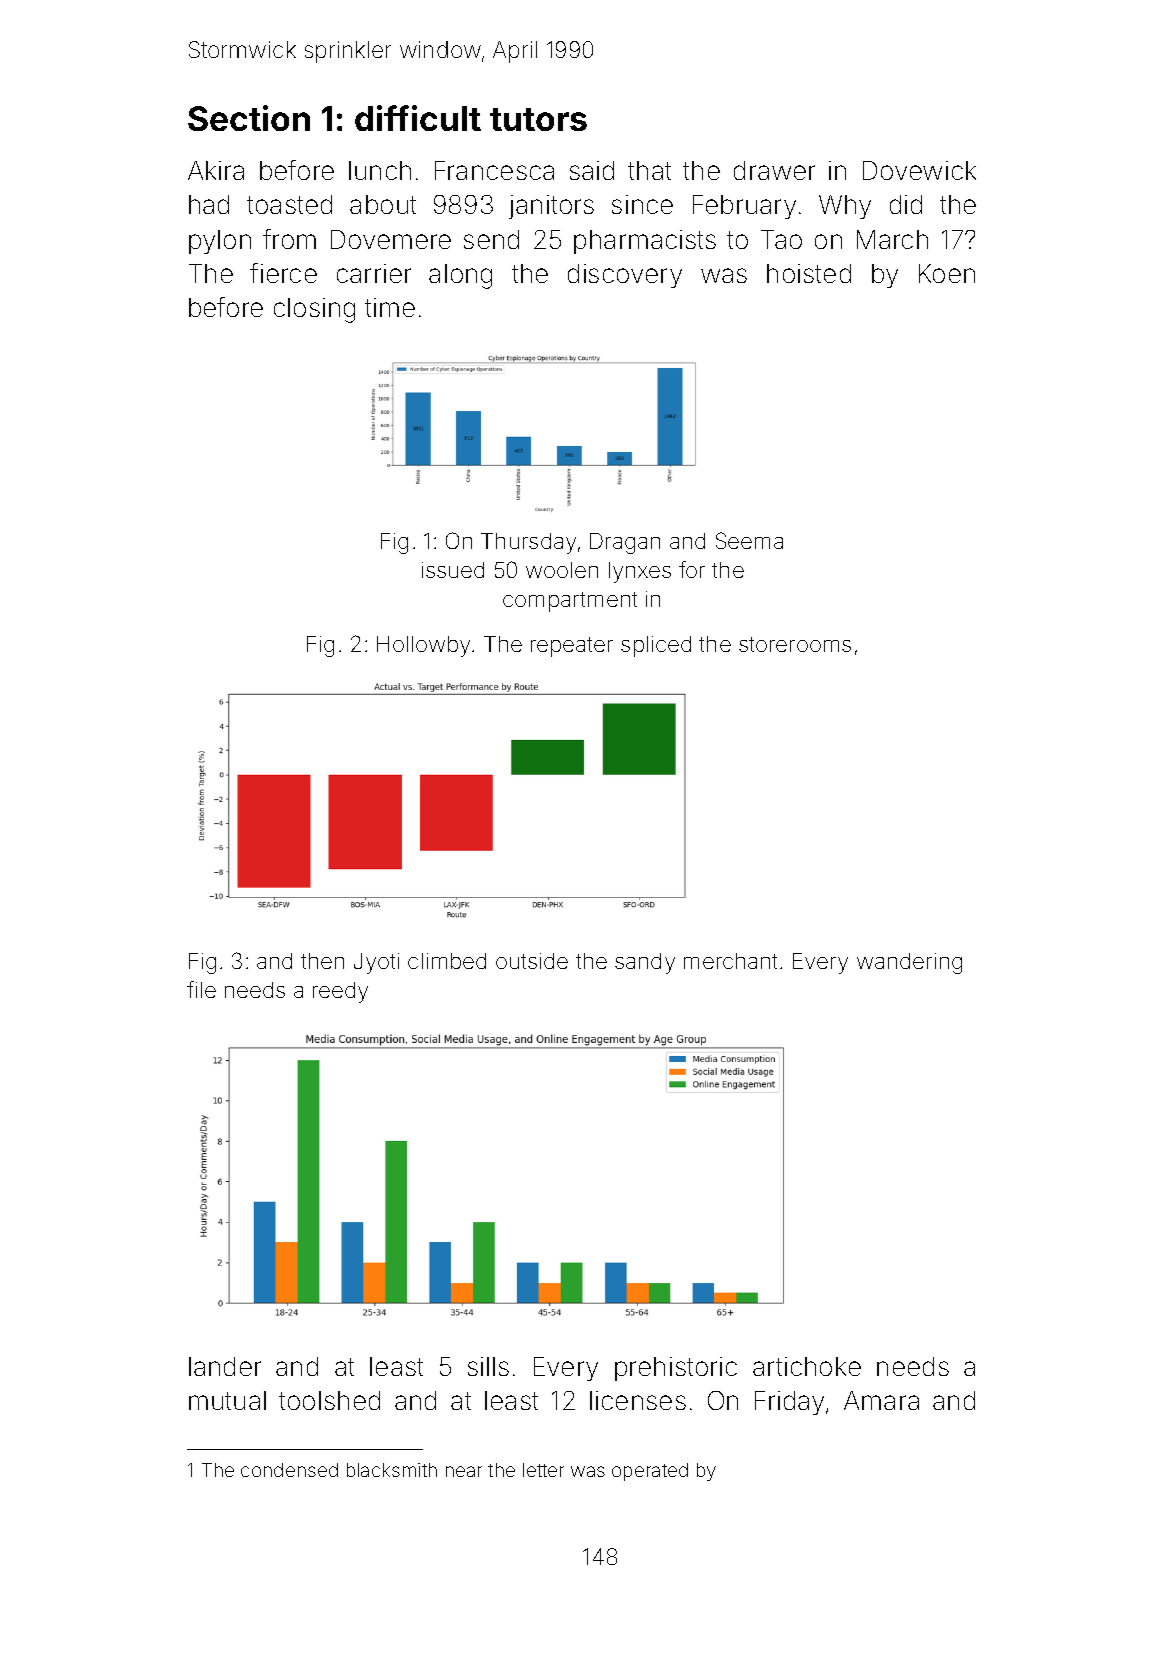 Image resolution: width=1165 pixels, height=1654 pixels. Describe the element at coordinates (314, 310) in the document. I see `closing` at that location.
